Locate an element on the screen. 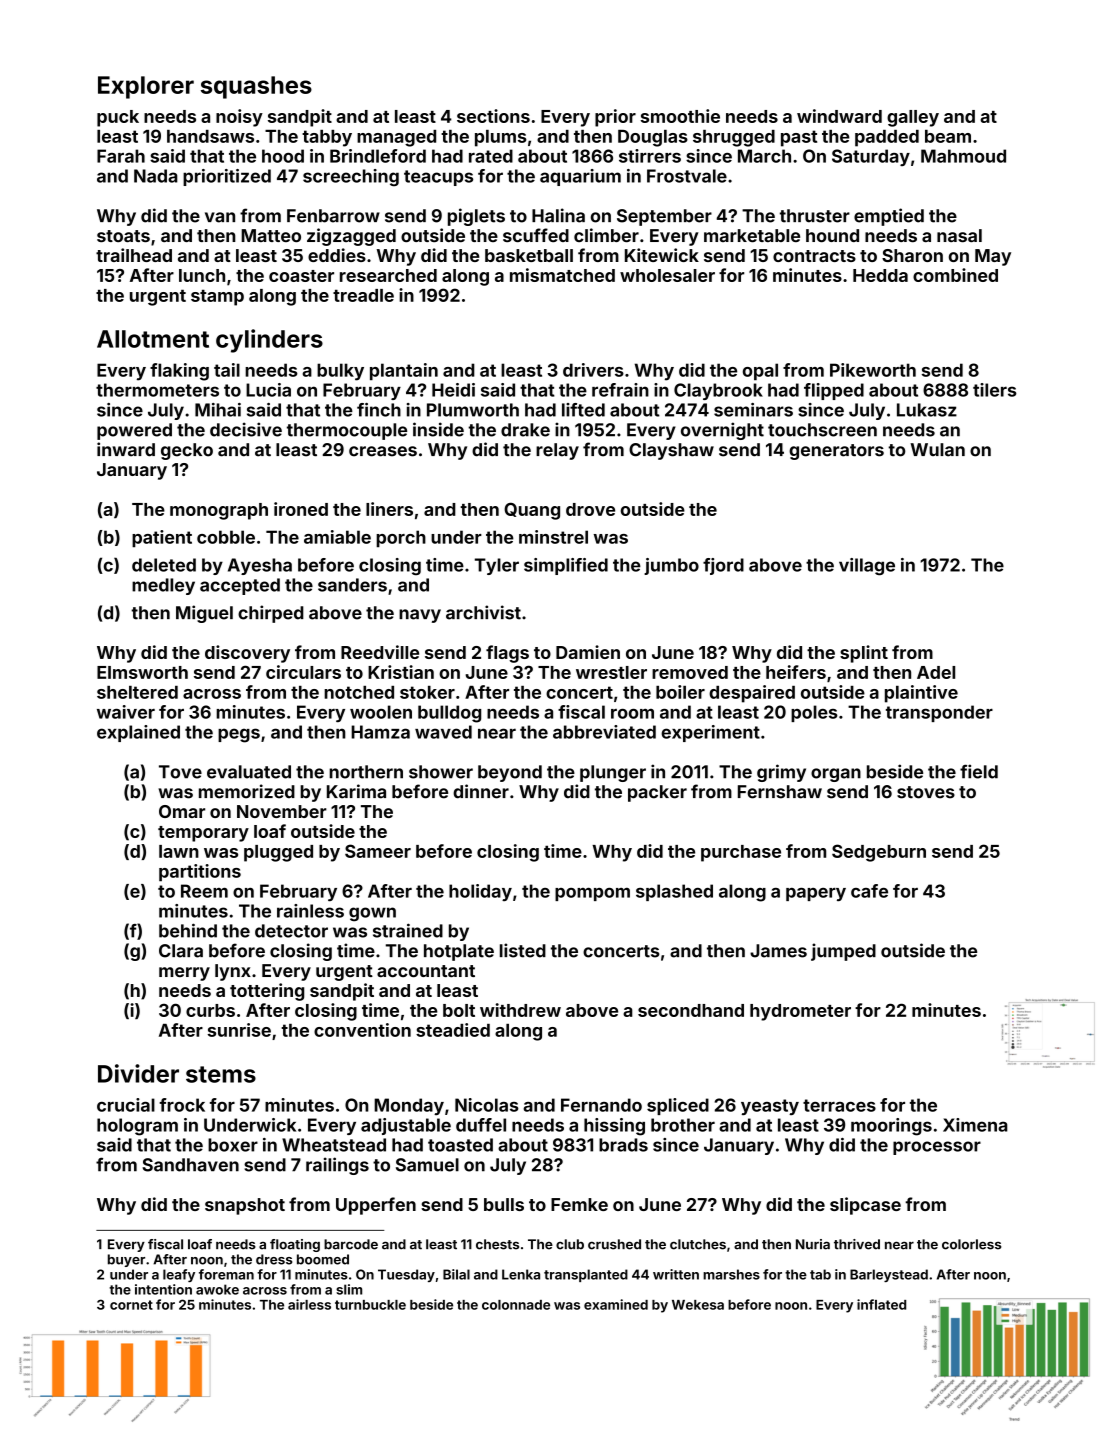 The width and height of the screenshot is (1114, 1442). field is located at coordinates (979, 771).
